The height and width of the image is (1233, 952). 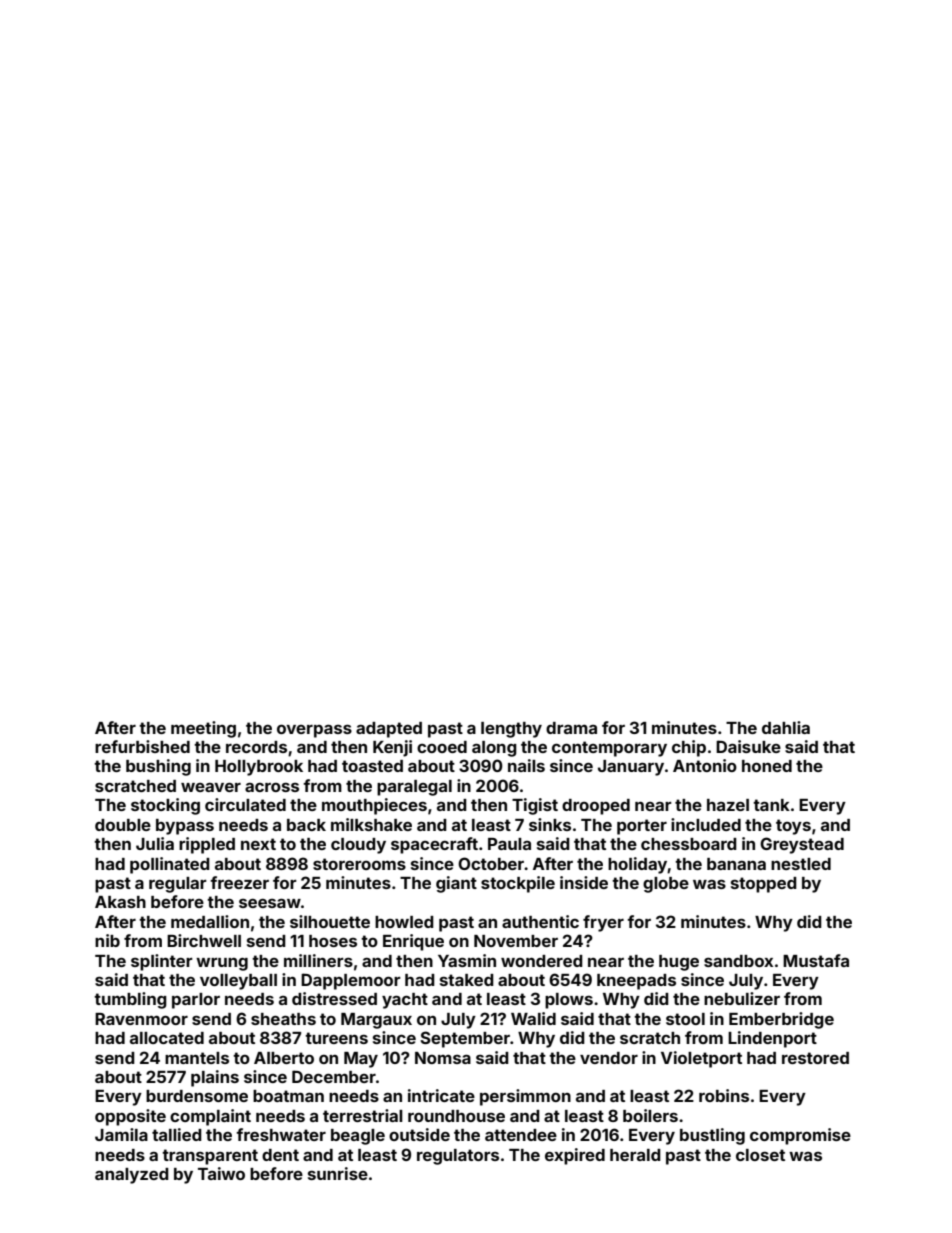 I want to click on Jamila, so click(x=121, y=1134).
